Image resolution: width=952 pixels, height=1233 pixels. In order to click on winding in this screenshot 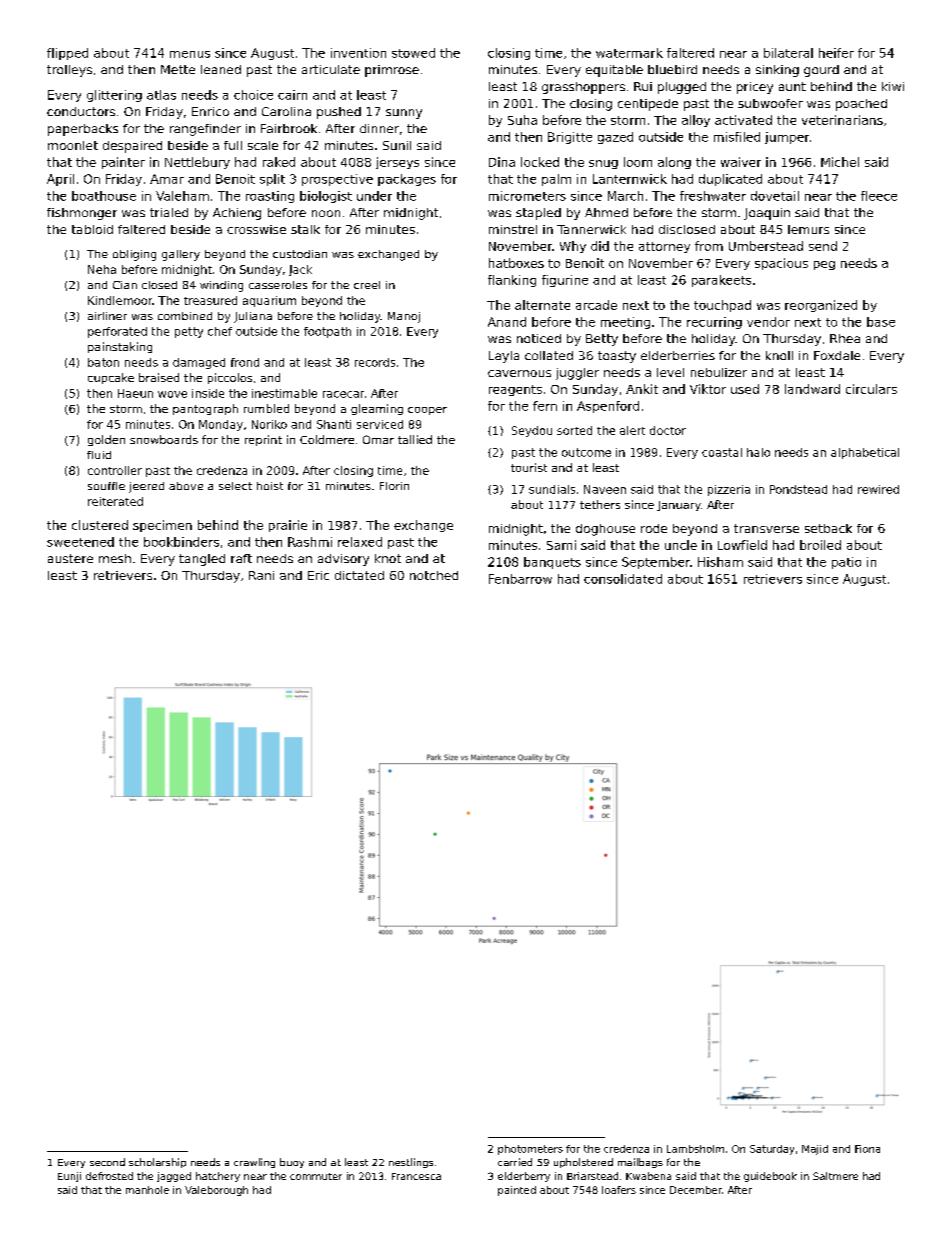, I will do `click(221, 286)`.
